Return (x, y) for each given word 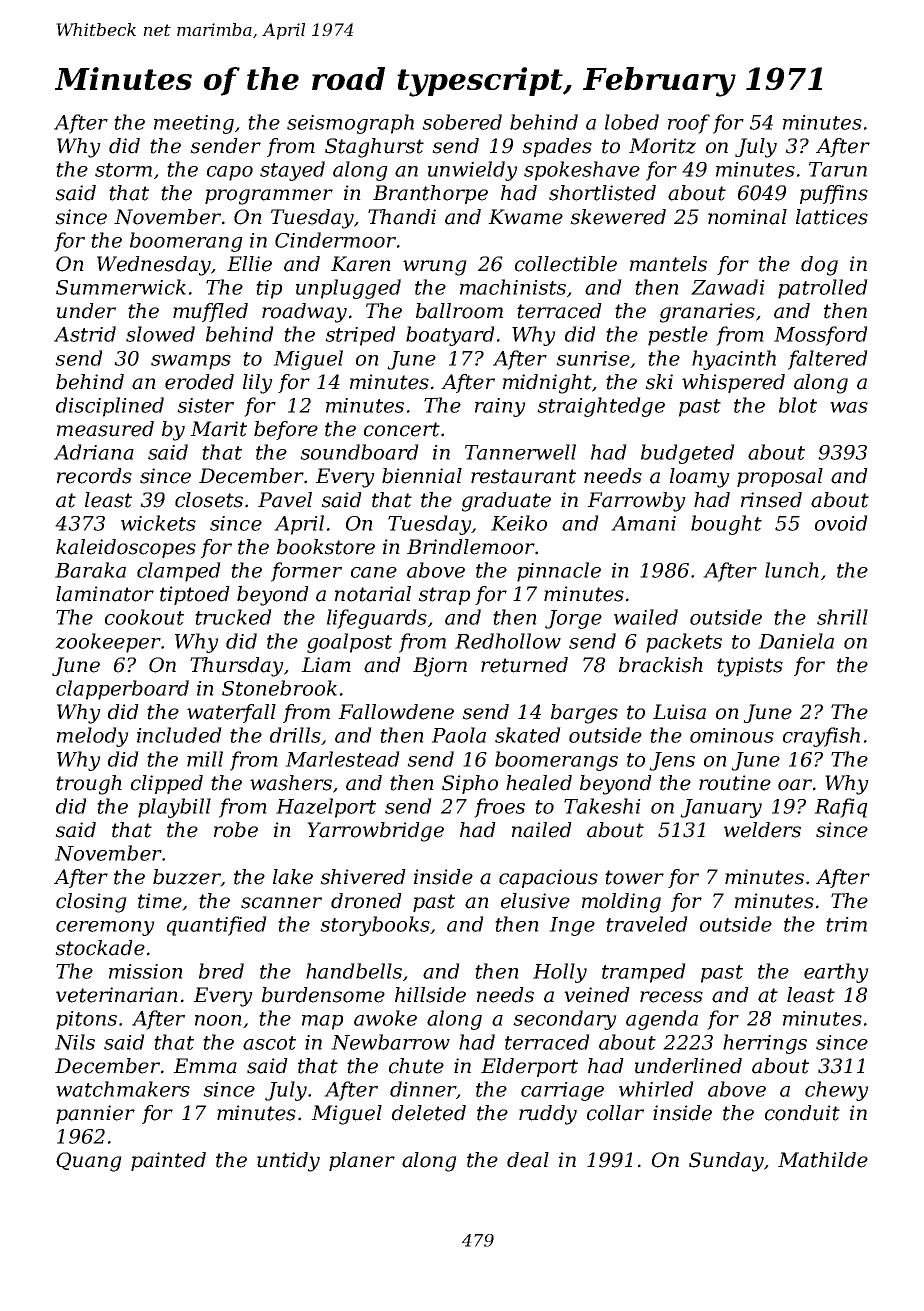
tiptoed (195, 595)
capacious (548, 878)
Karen (361, 264)
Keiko (519, 523)
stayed (292, 171)
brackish (661, 665)
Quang (89, 1162)
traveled (647, 924)
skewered (618, 217)
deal (528, 1160)
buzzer (186, 877)
